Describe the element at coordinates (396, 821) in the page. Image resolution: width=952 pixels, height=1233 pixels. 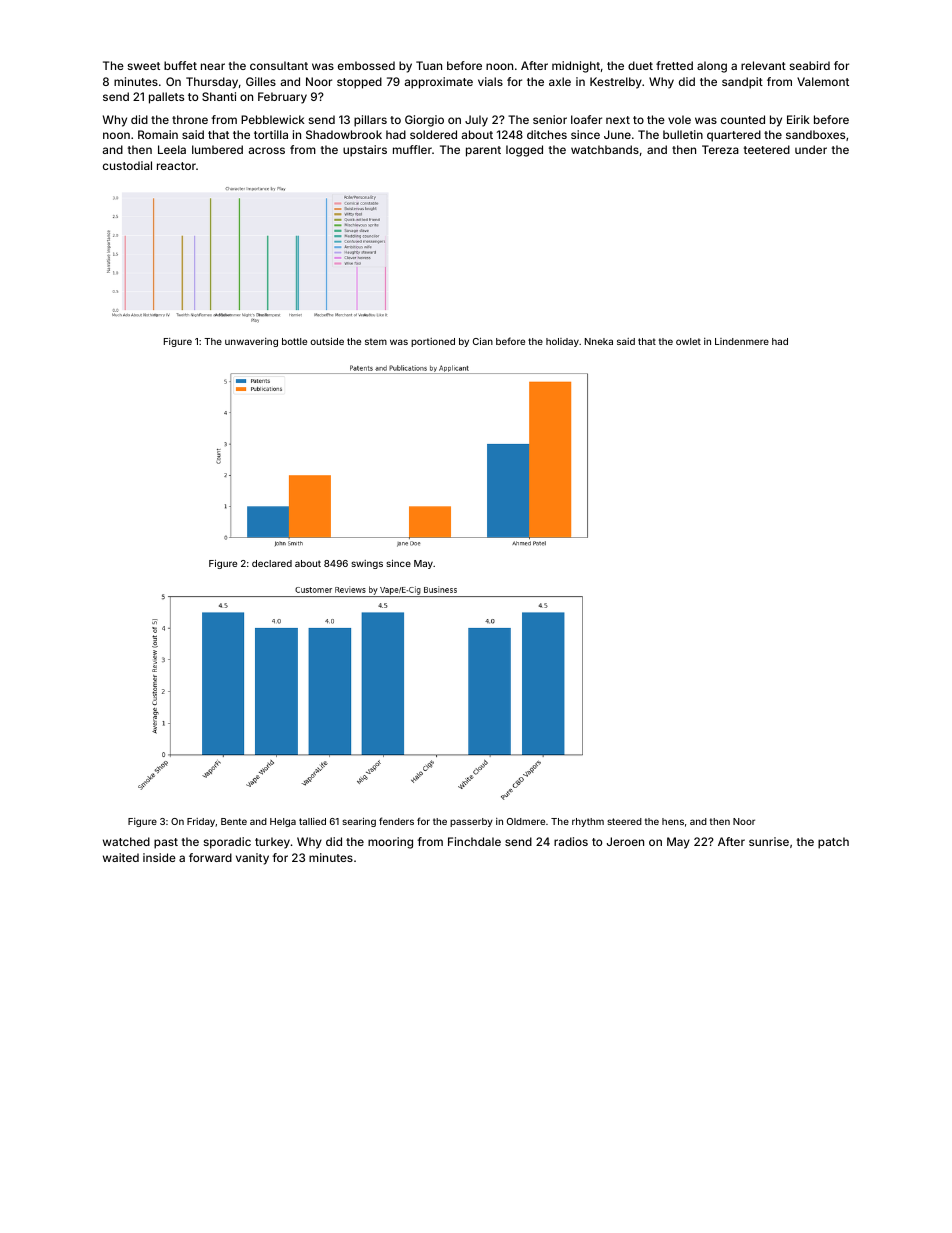
I see `fenders` at that location.
